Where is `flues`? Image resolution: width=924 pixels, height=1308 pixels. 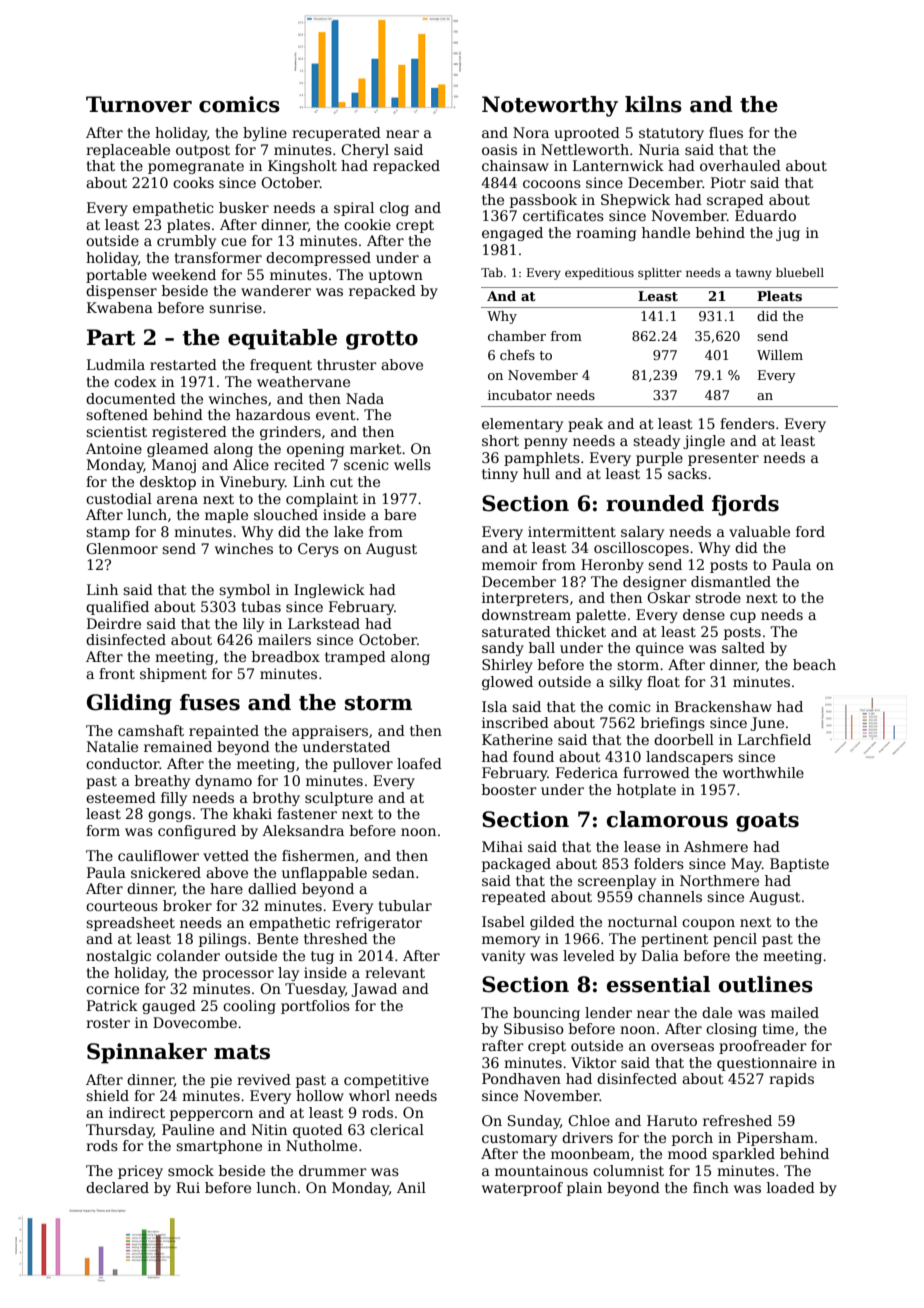 flues is located at coordinates (726, 132).
